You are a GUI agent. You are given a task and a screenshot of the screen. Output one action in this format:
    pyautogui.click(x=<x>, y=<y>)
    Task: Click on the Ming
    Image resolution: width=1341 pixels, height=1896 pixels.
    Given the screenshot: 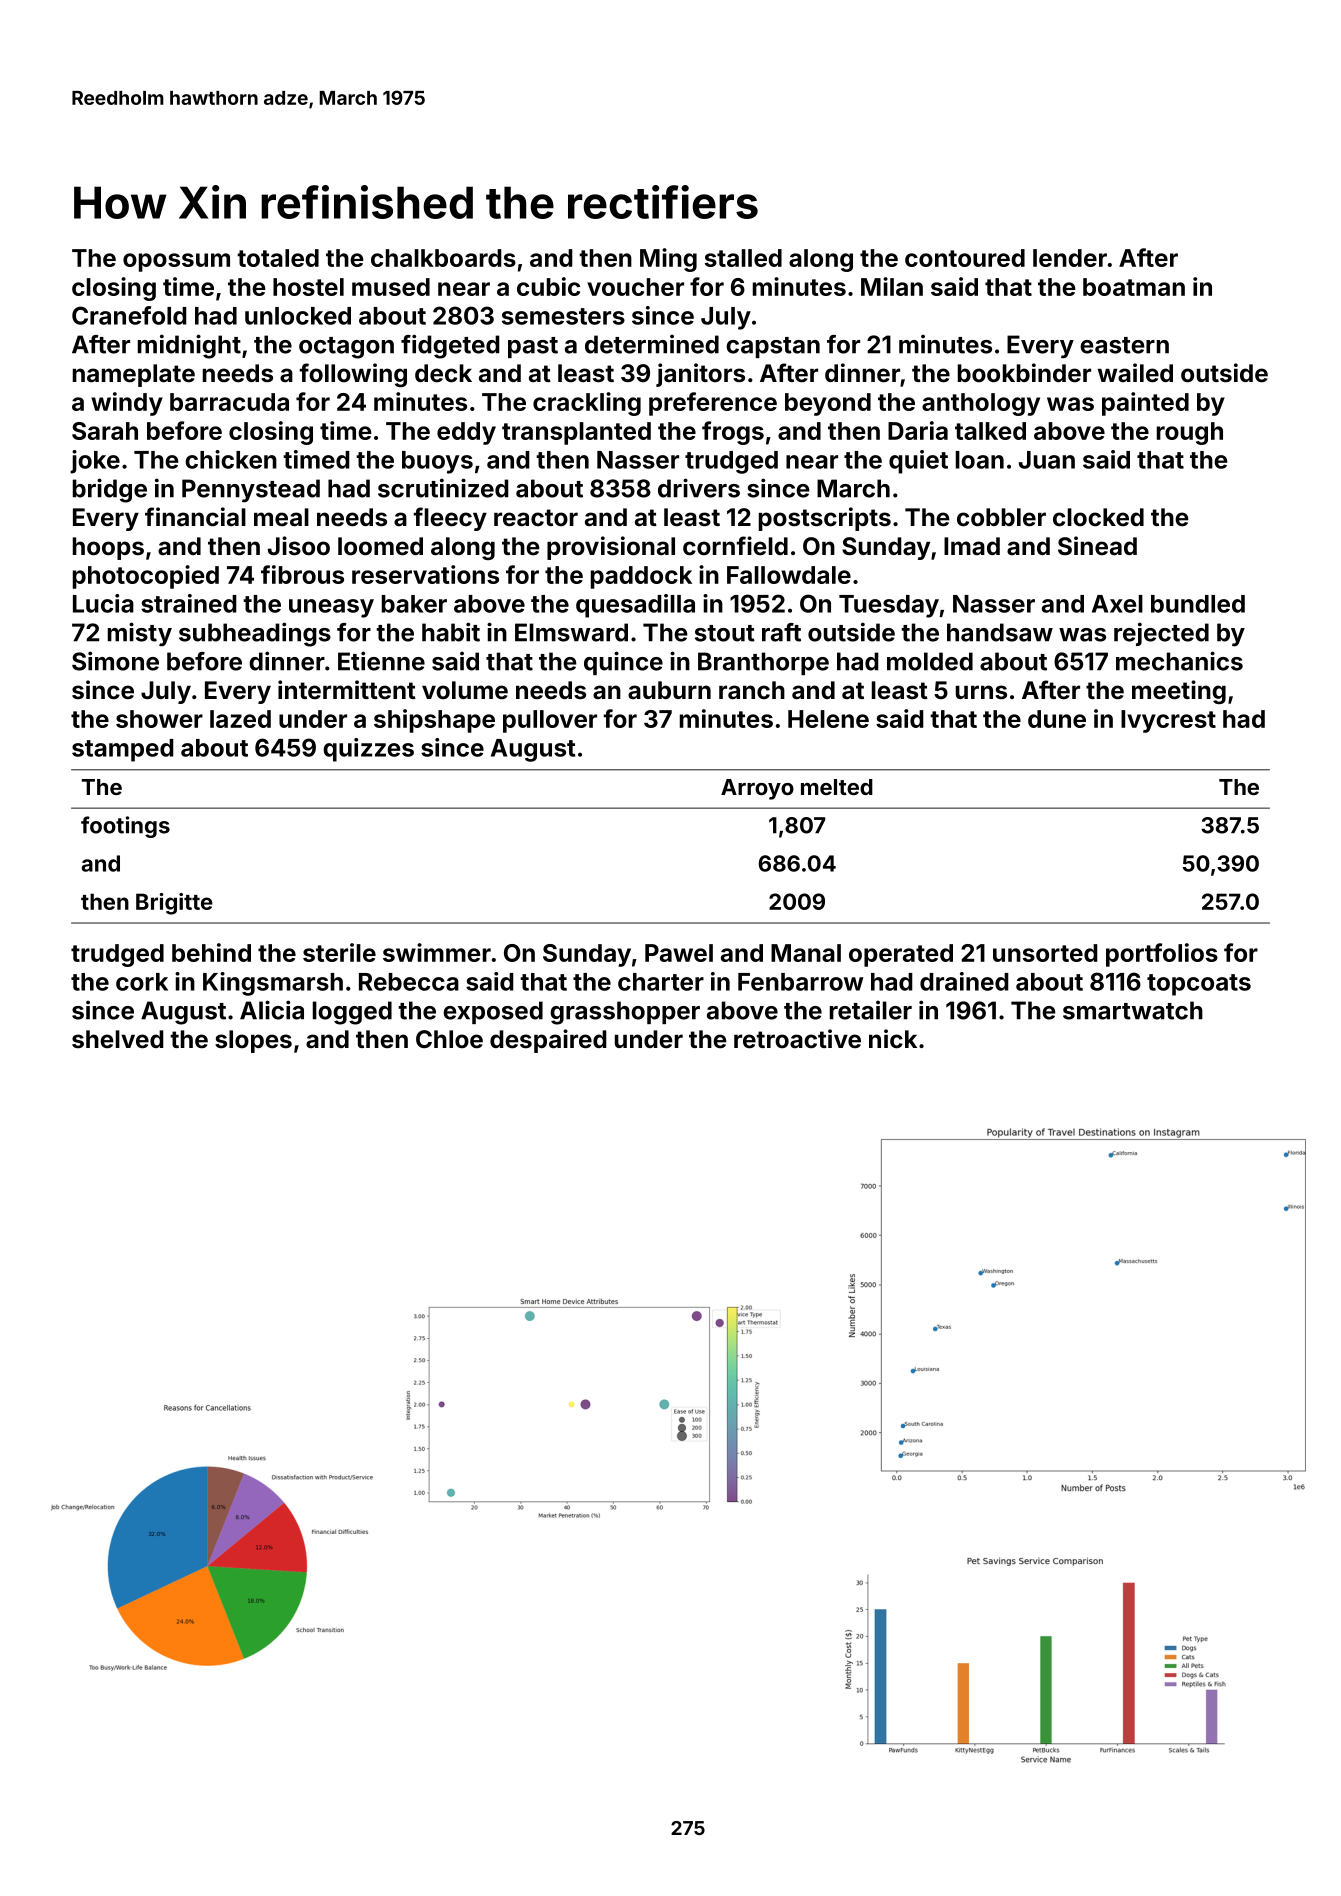 What is the action you would take?
    pyautogui.click(x=668, y=260)
